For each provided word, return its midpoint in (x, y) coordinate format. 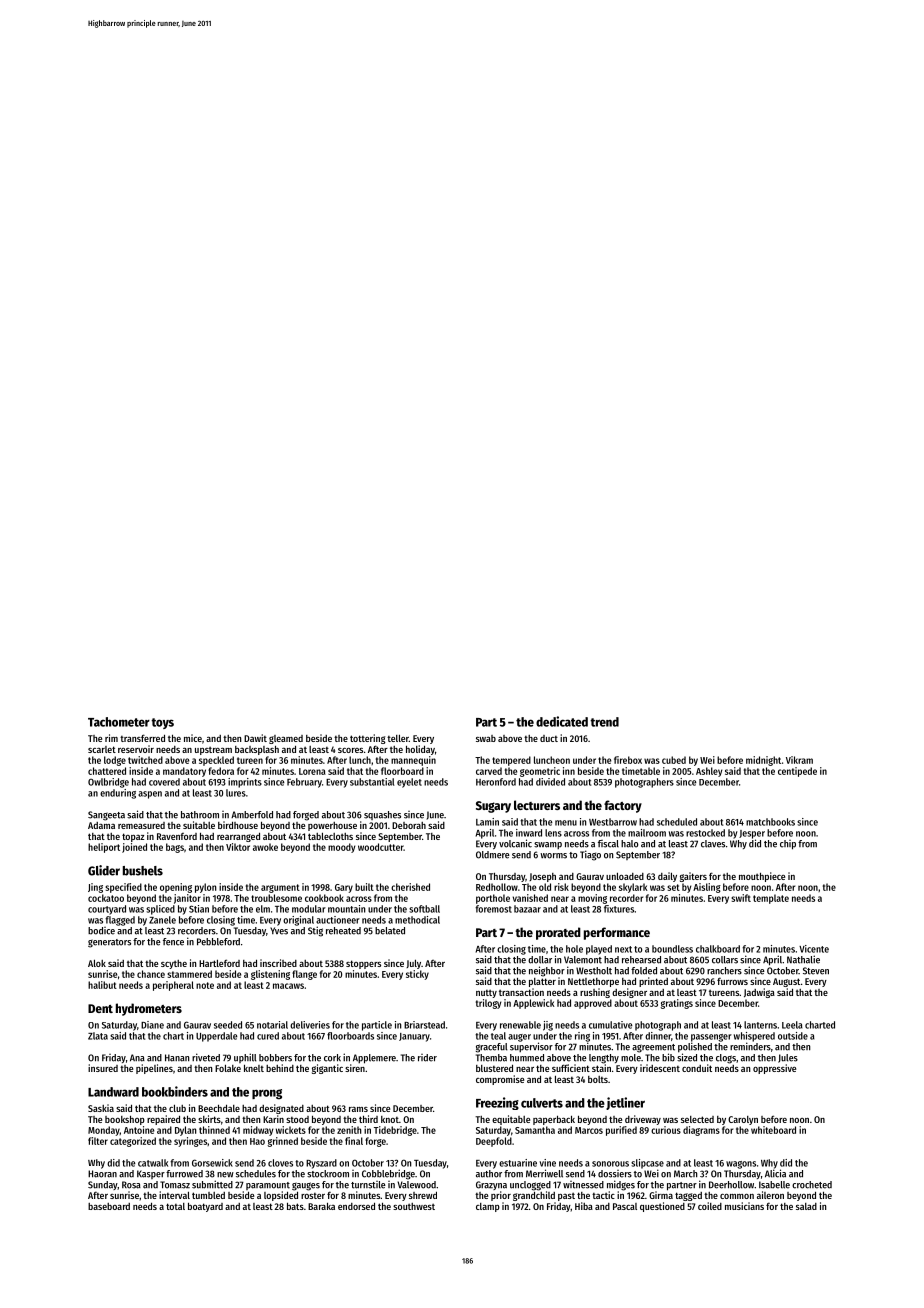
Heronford (496, 782)
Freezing (497, 1103)
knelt (254, 1068)
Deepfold (494, 1142)
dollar (540, 960)
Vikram (799, 760)
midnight (763, 761)
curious (666, 1130)
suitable (199, 825)
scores (350, 750)
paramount (268, 1186)
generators (109, 943)
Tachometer (119, 722)
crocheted (812, 1185)
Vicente (814, 949)
